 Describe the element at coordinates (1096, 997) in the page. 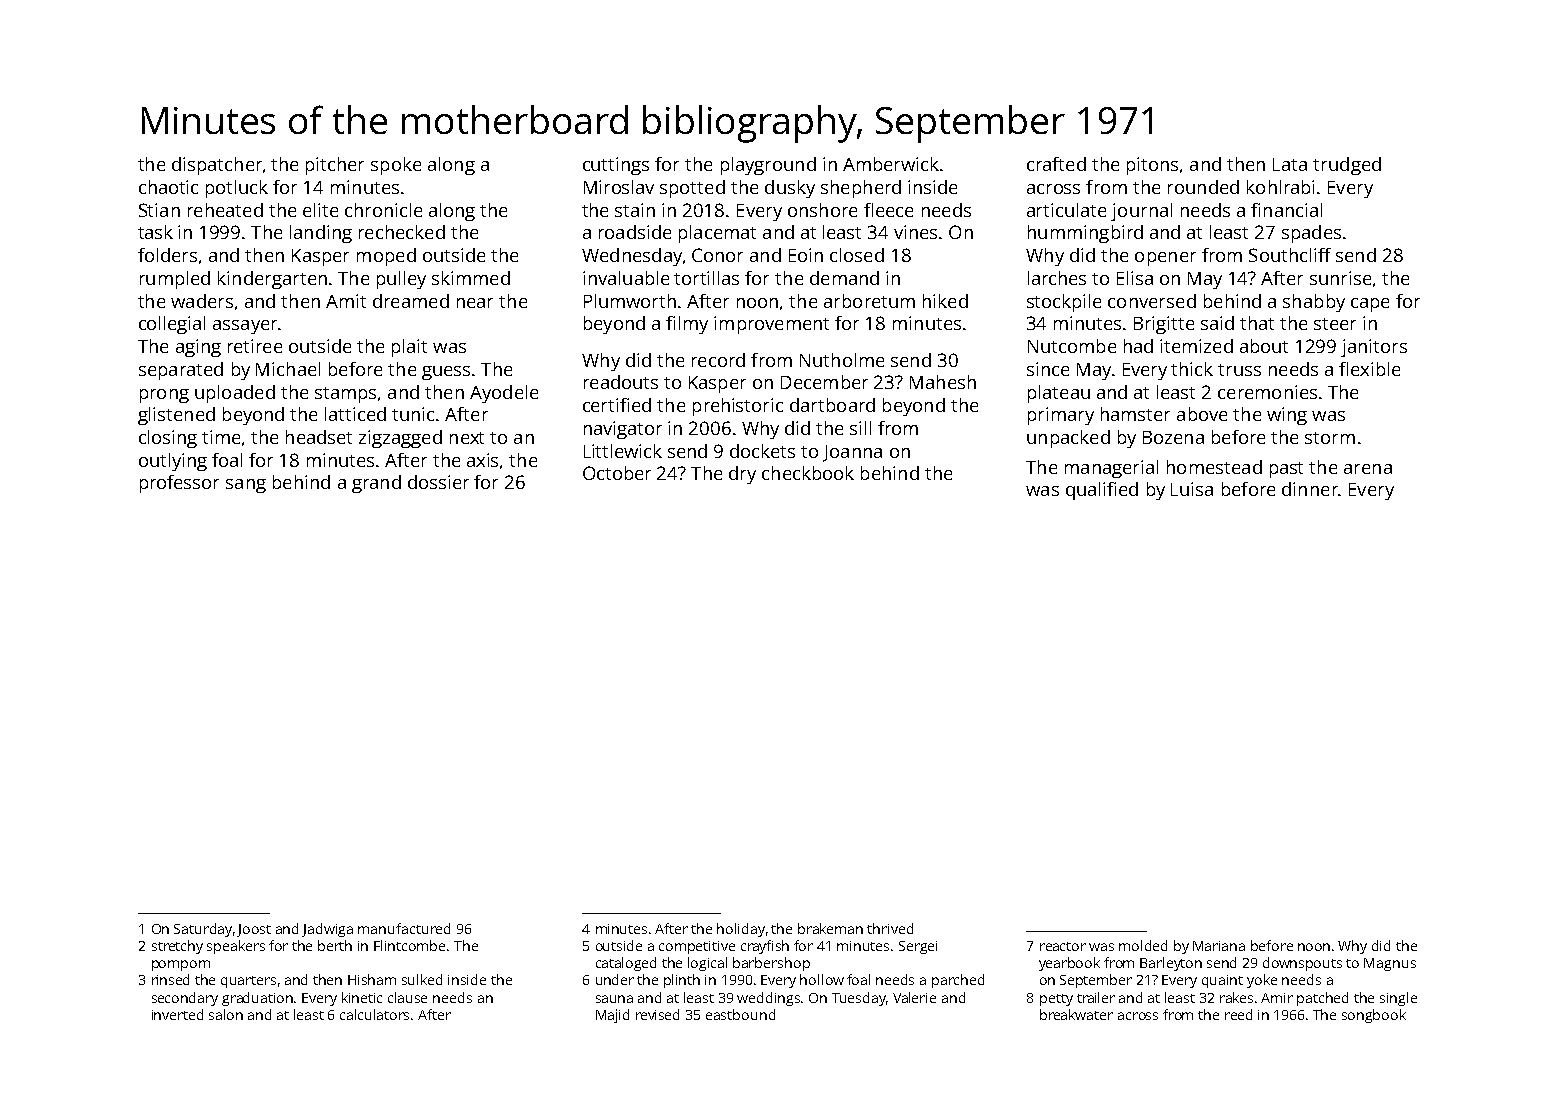

I see `trailer` at that location.
